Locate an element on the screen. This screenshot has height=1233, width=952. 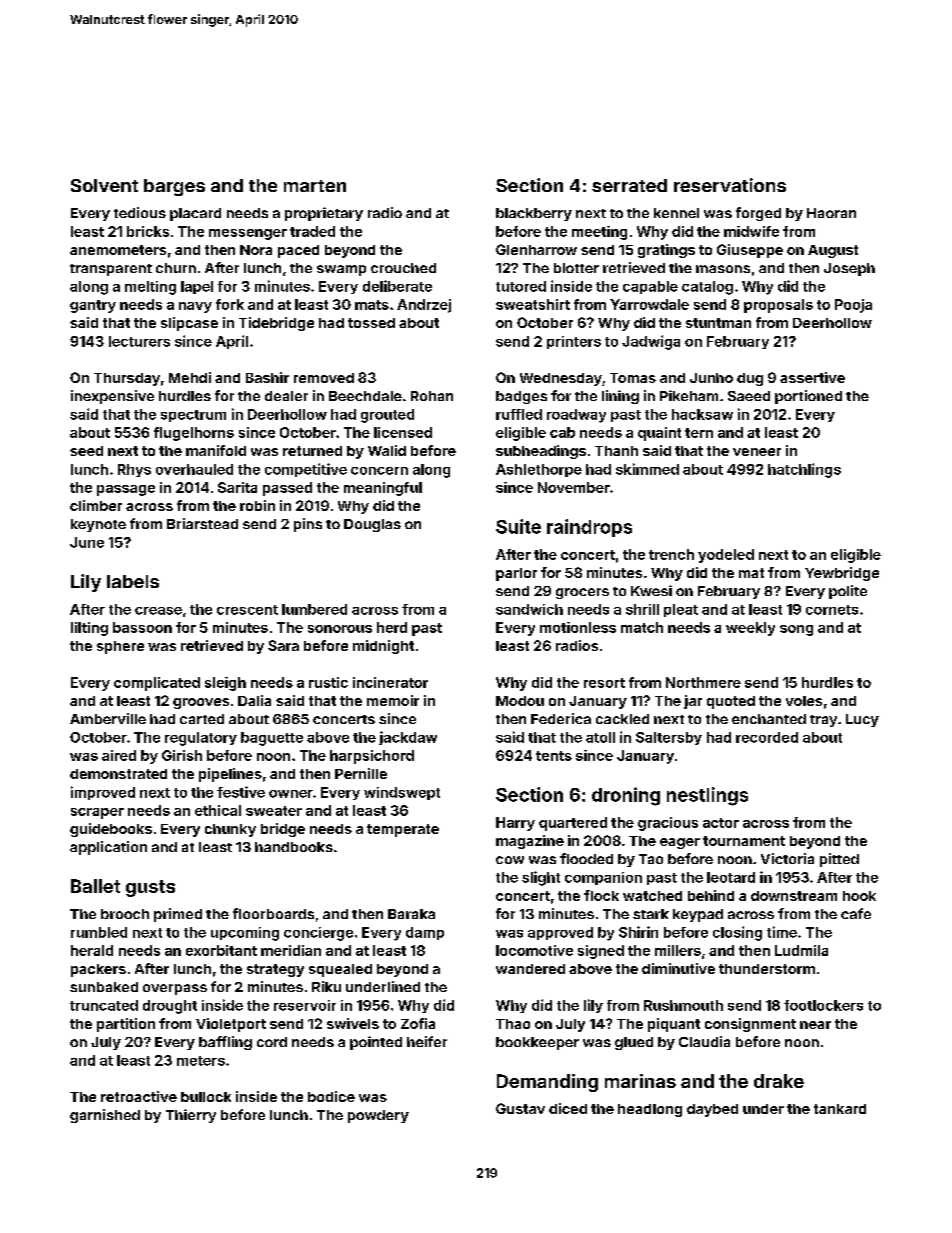
grocers is located at coordinates (582, 593).
